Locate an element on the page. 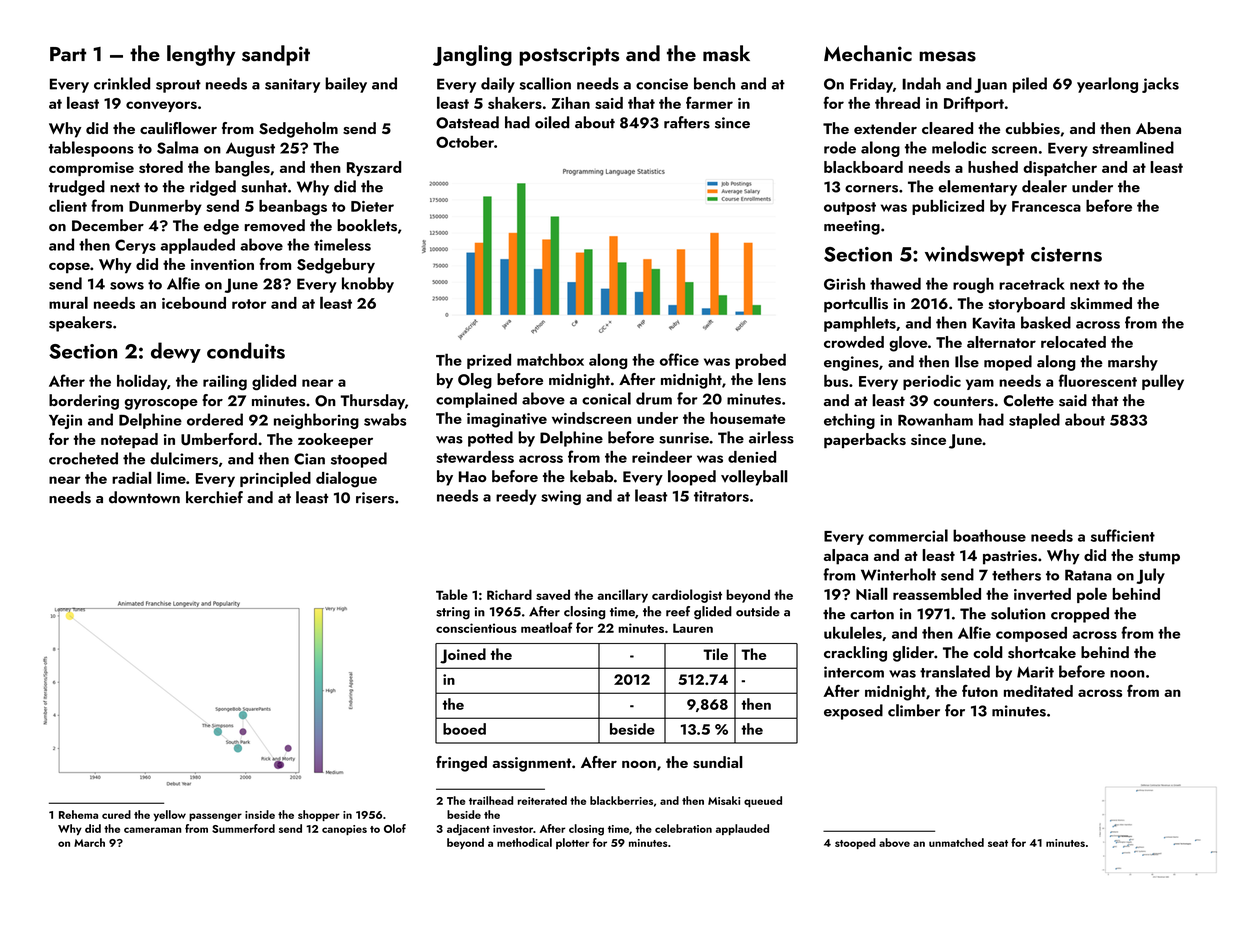 This page has height=952, width=1233. inside is located at coordinates (260, 814).
